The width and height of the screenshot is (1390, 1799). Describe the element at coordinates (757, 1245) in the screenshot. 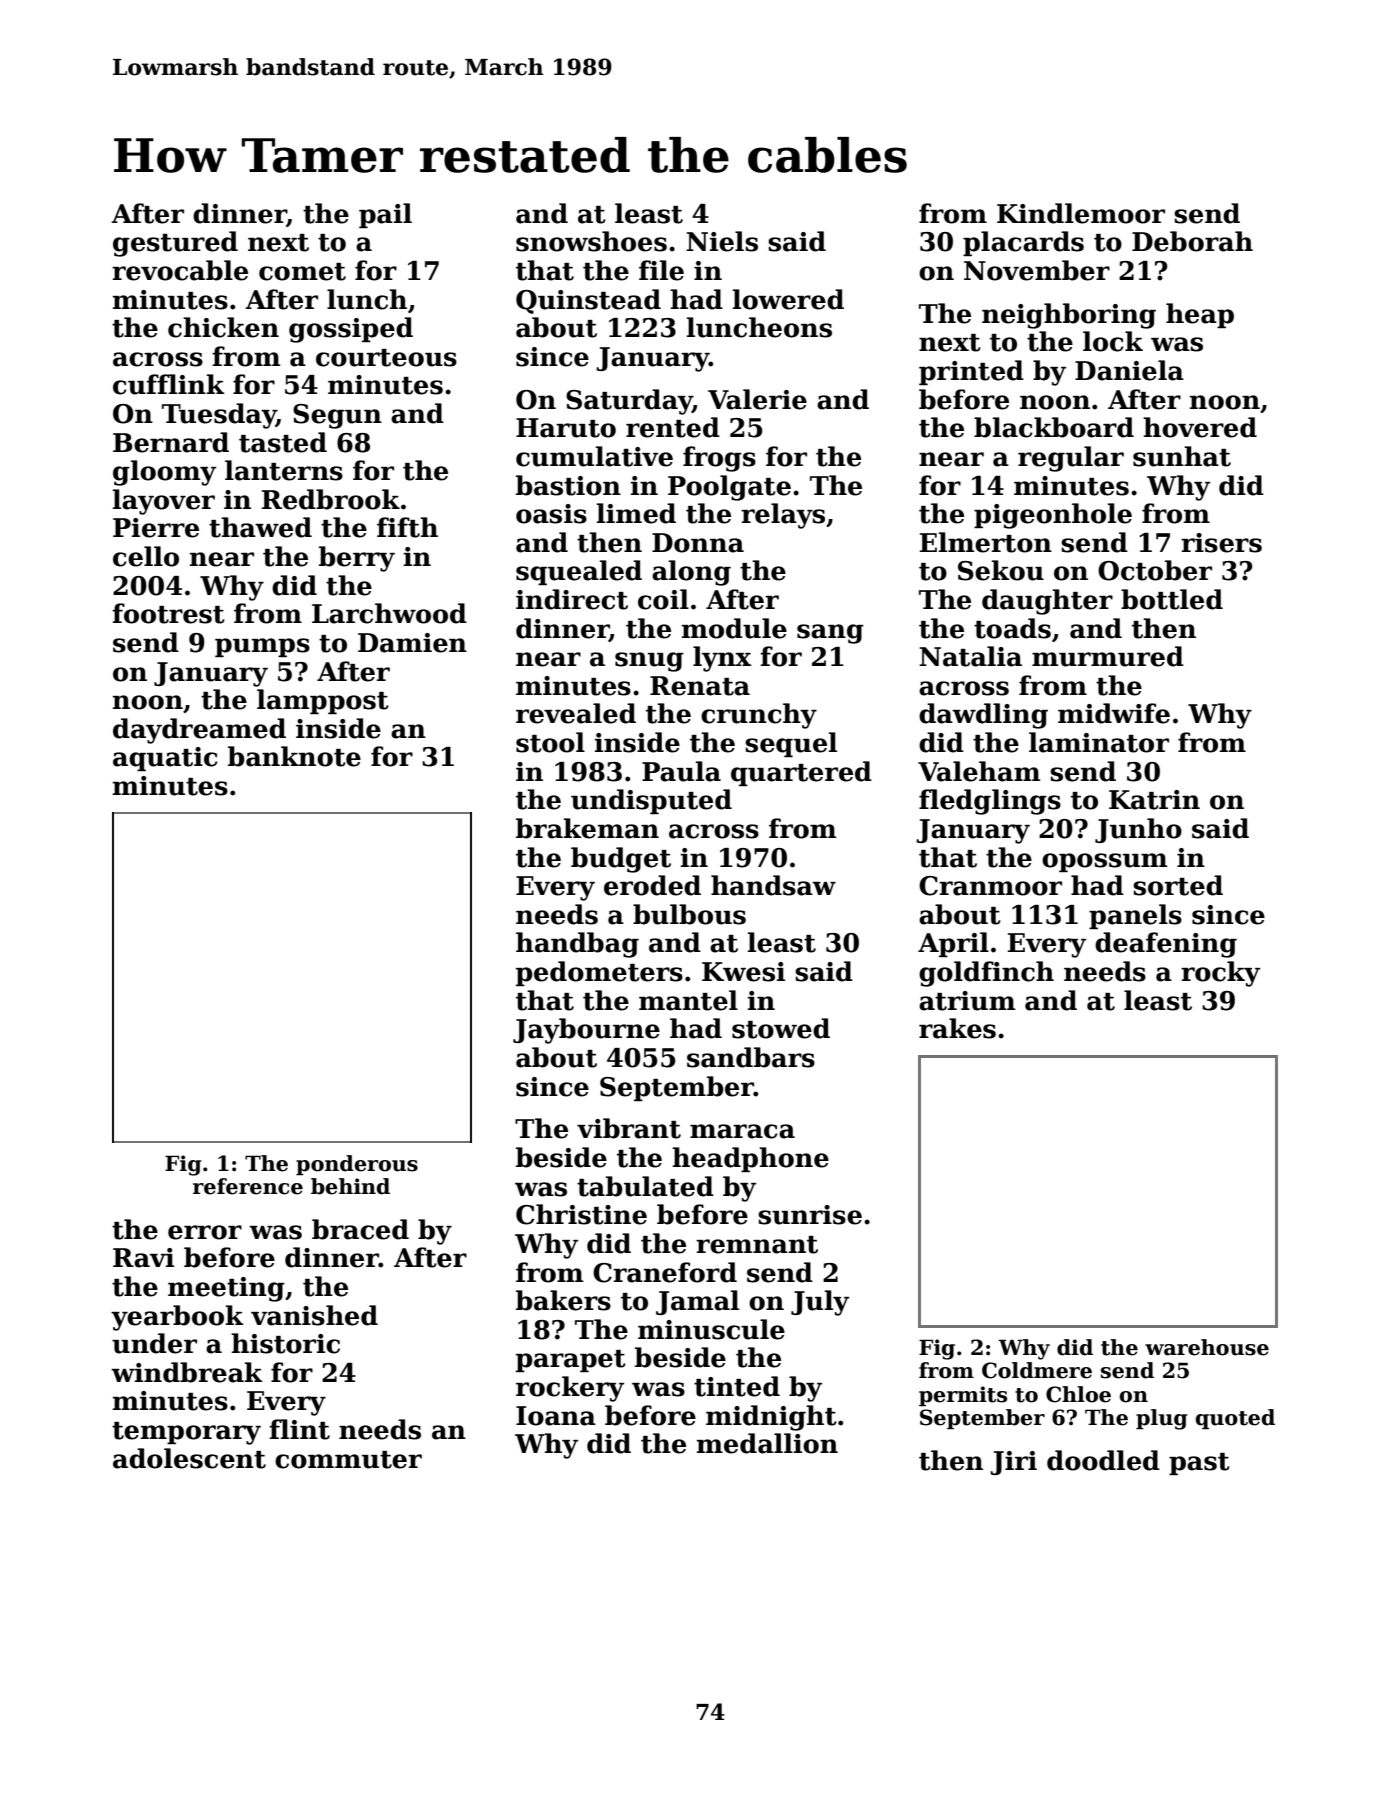

I see `remnant` at that location.
